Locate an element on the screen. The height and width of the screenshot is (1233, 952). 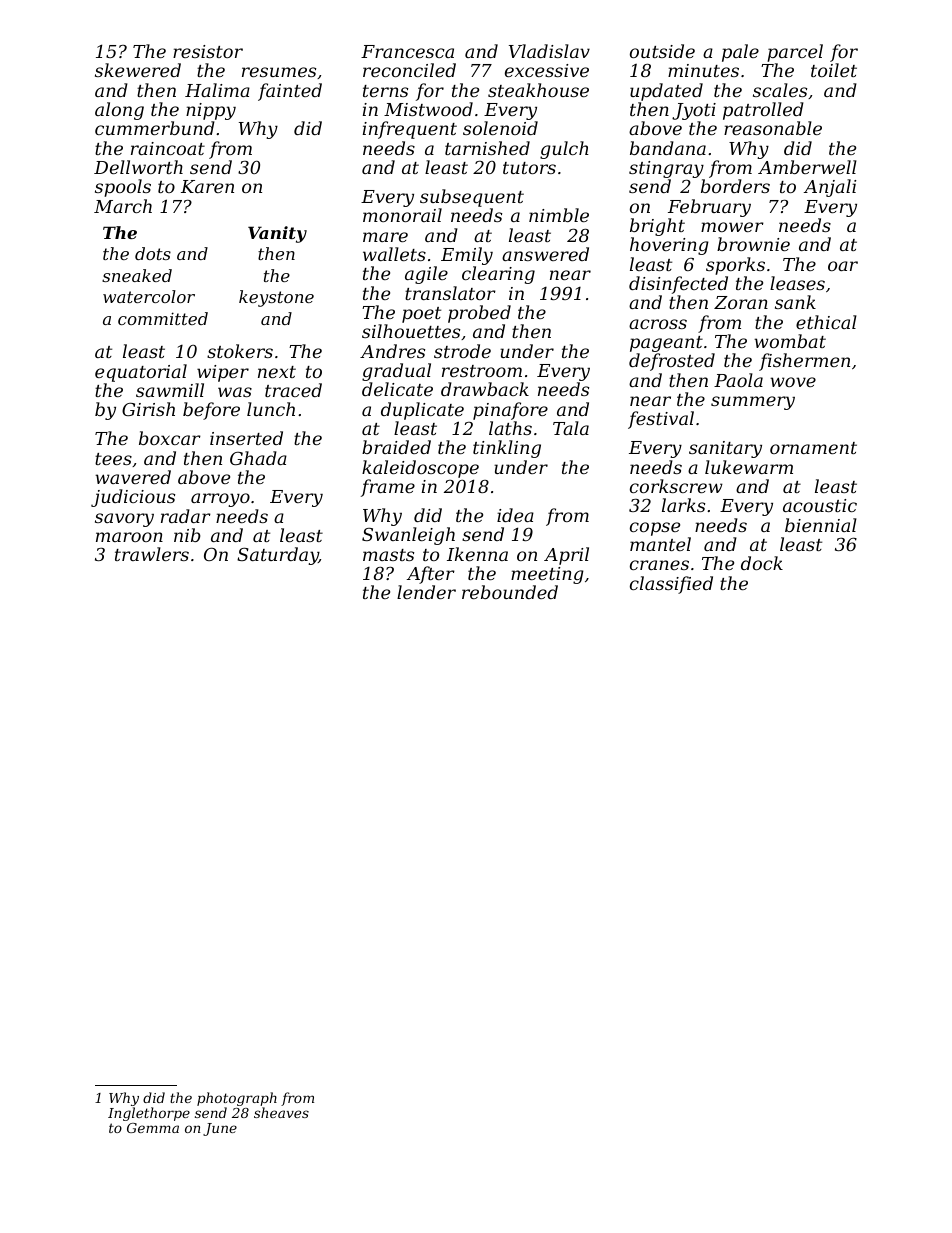
outside is located at coordinates (662, 51).
